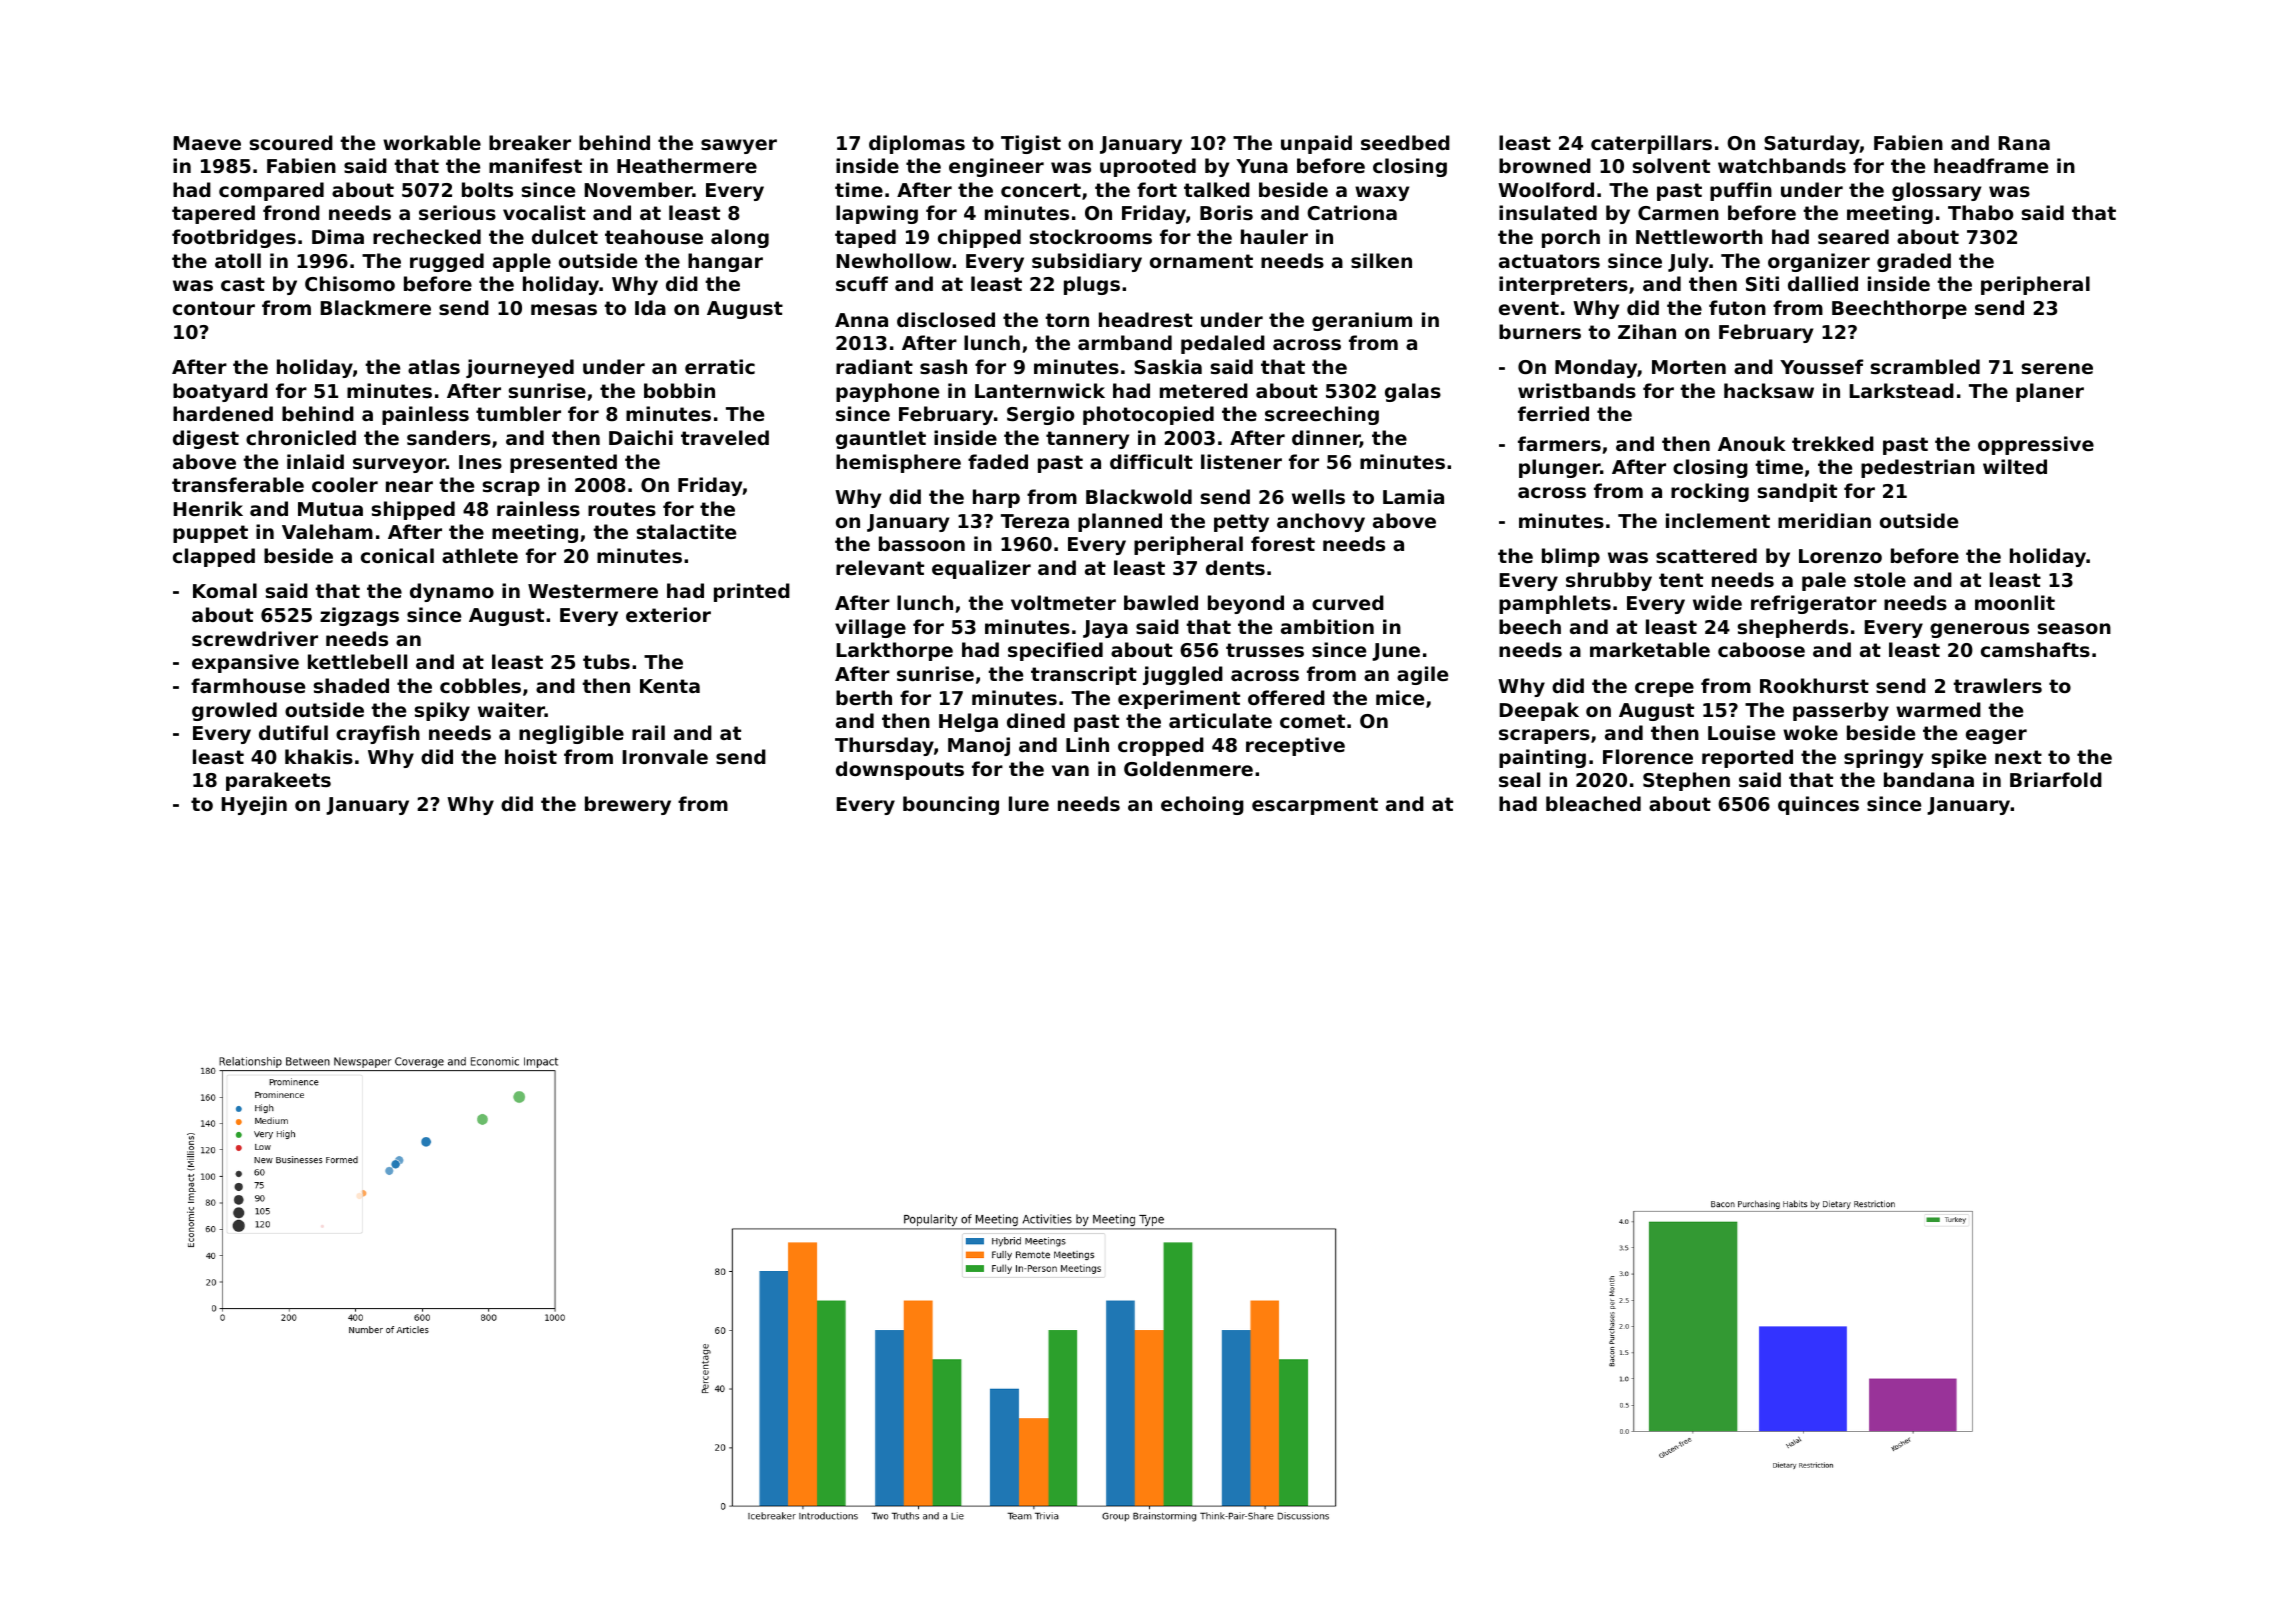  I want to click on frond, so click(291, 212).
